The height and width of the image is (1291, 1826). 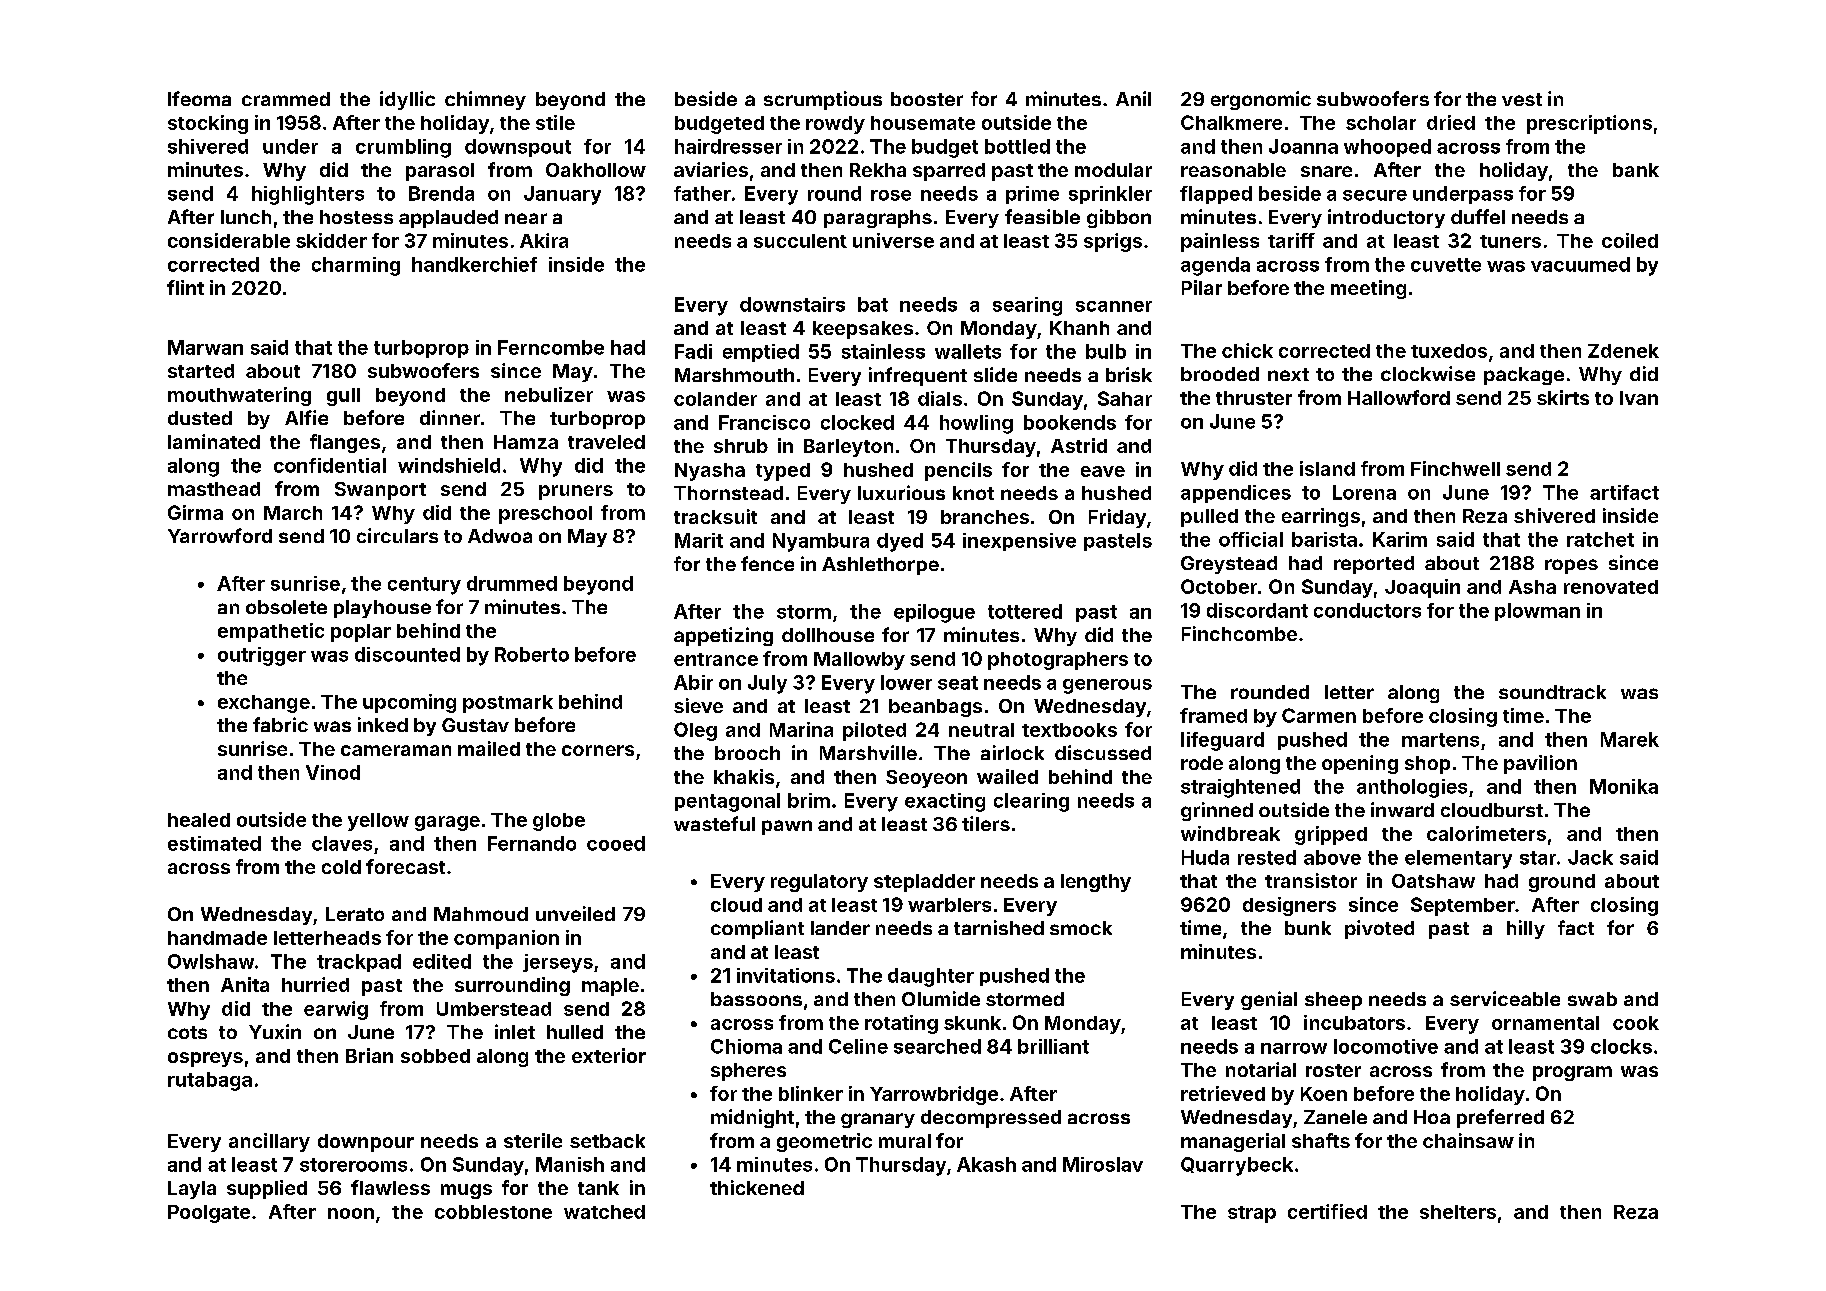 I want to click on globe, so click(x=559, y=822).
